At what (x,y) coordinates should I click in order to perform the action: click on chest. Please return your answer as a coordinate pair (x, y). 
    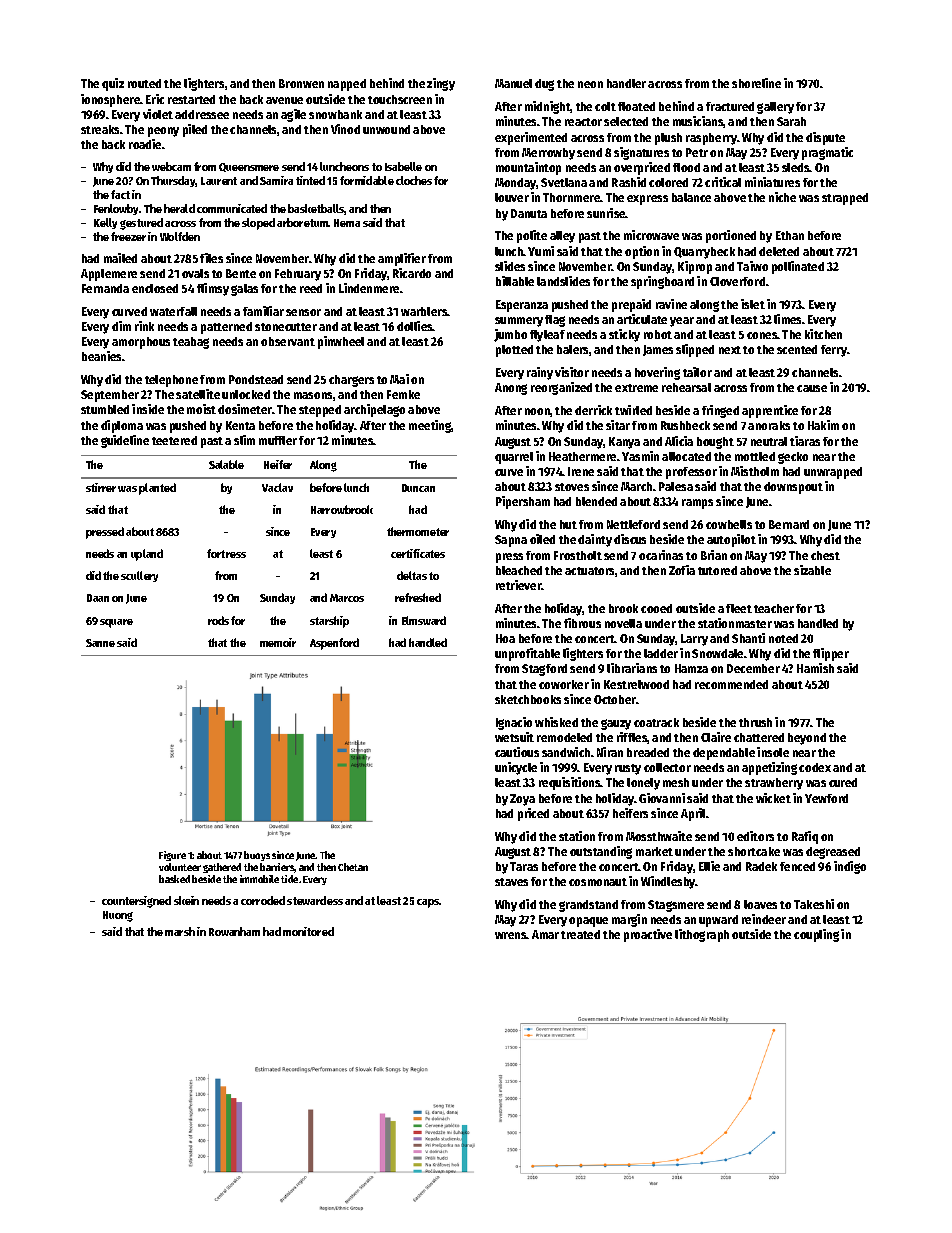
    Looking at the image, I should click on (825, 555).
